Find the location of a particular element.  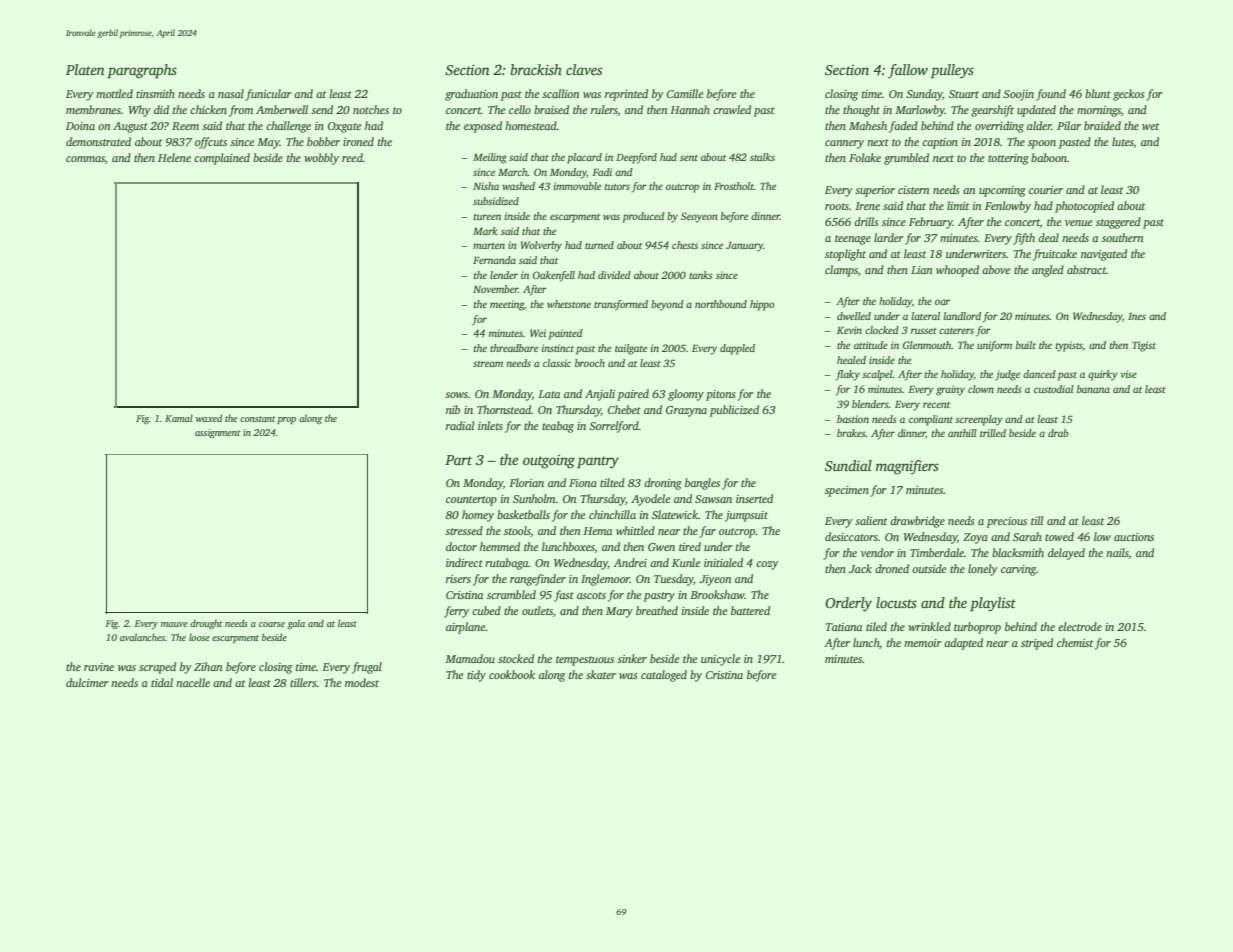

marten is located at coordinates (489, 246).
